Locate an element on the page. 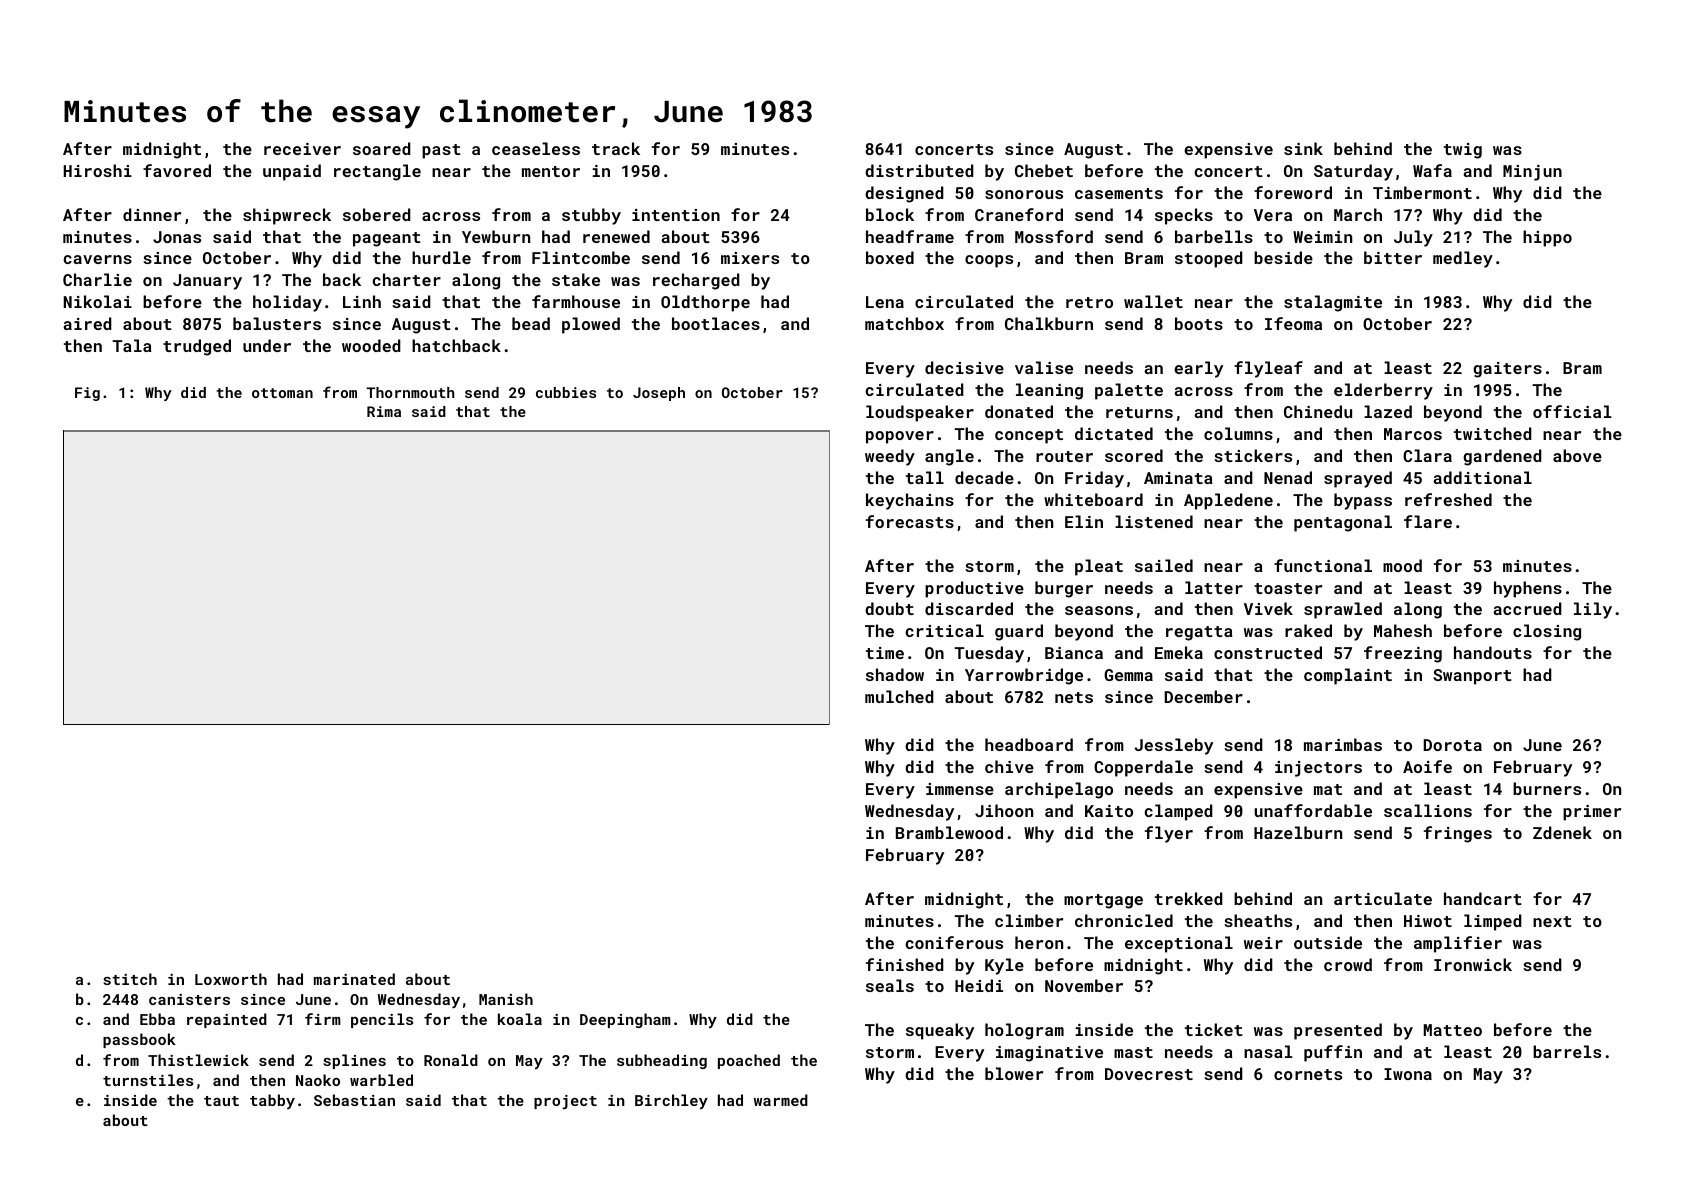 This page has width=1695, height=1199. time is located at coordinates (885, 653).
